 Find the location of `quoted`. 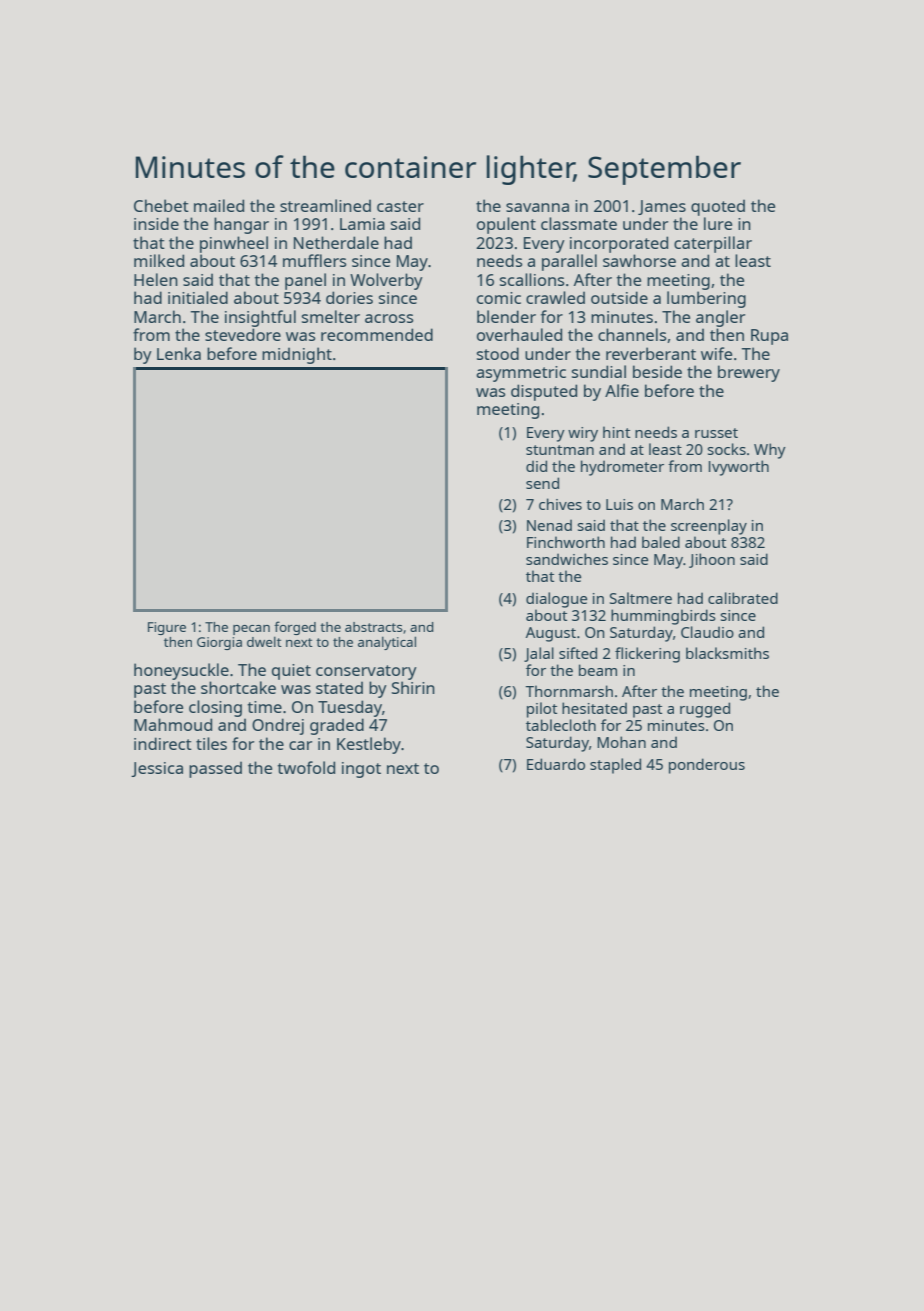

quoted is located at coordinates (718, 207).
